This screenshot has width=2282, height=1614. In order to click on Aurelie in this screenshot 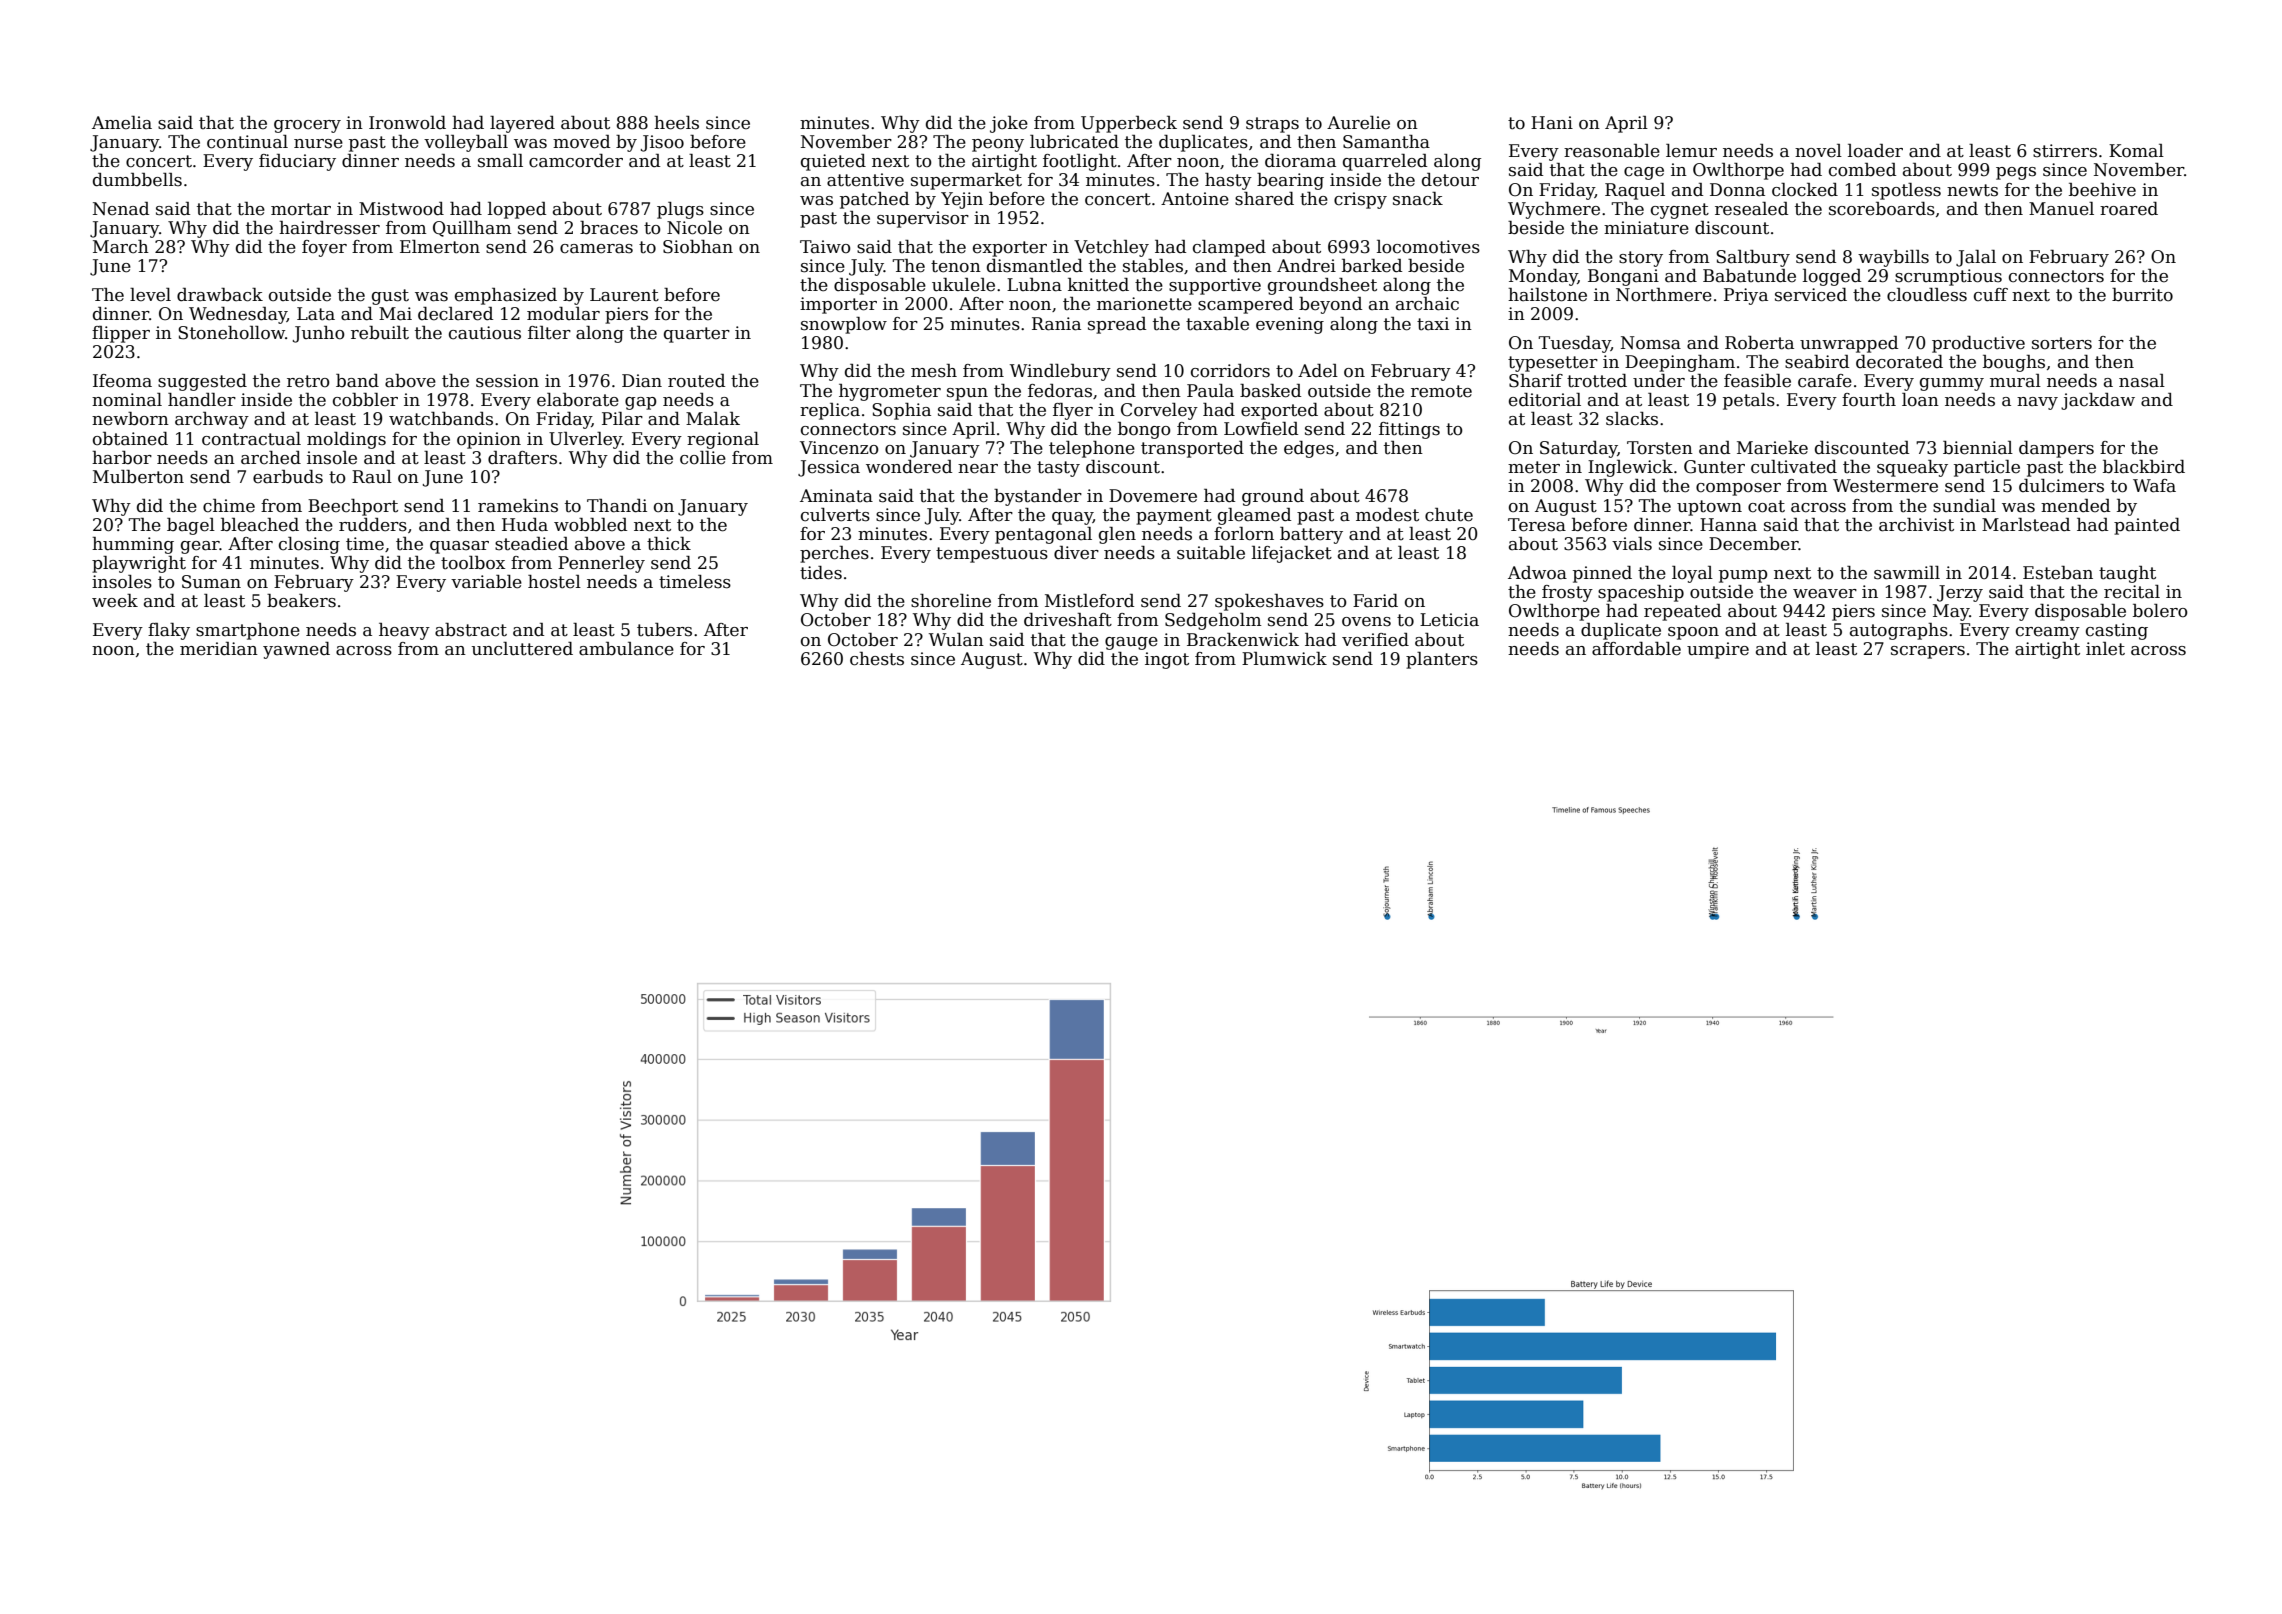, I will do `click(1358, 123)`.
